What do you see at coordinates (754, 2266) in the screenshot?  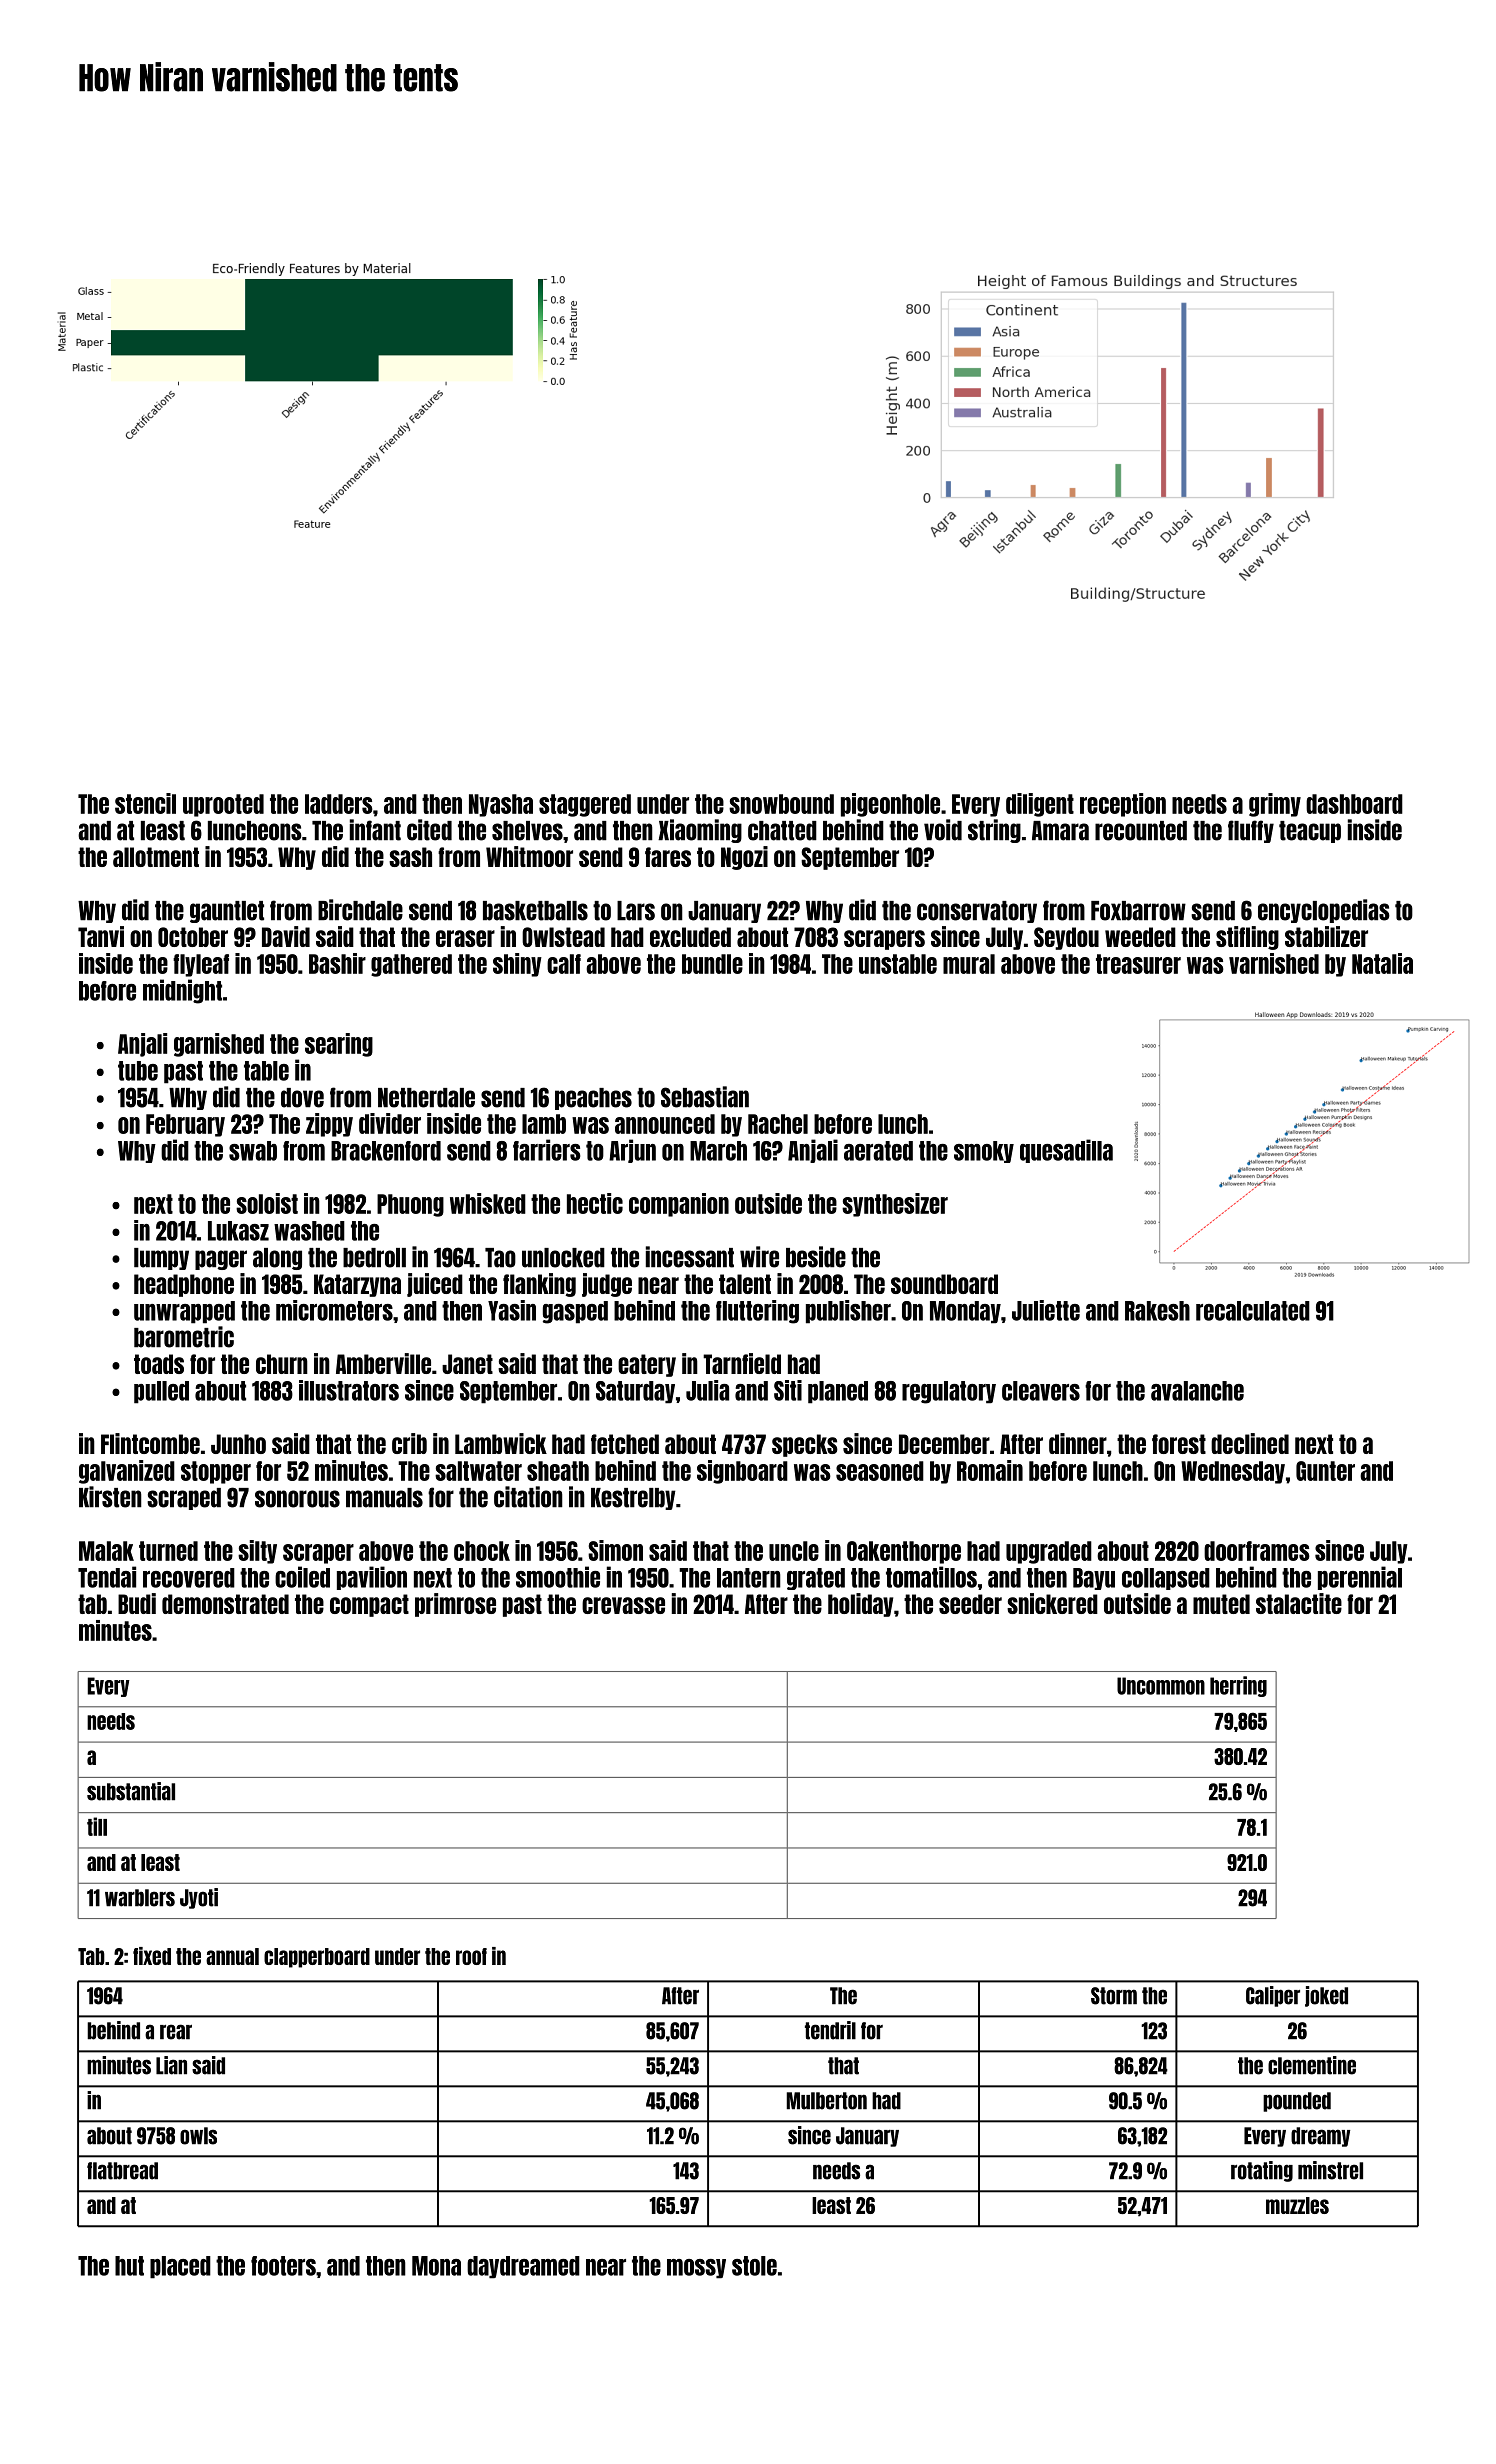 I see `stole` at bounding box center [754, 2266].
